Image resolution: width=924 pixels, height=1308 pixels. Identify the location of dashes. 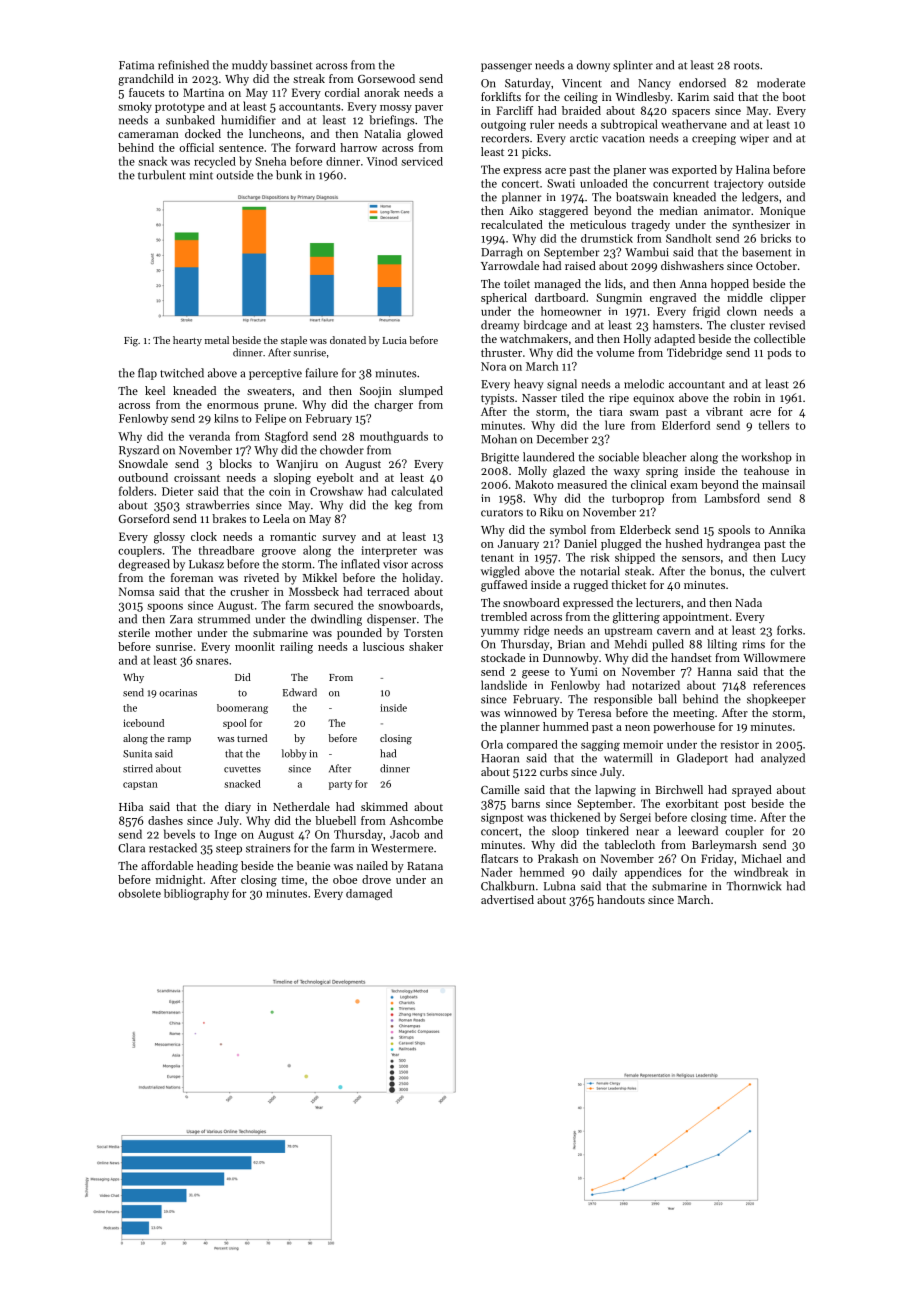
(165, 820).
